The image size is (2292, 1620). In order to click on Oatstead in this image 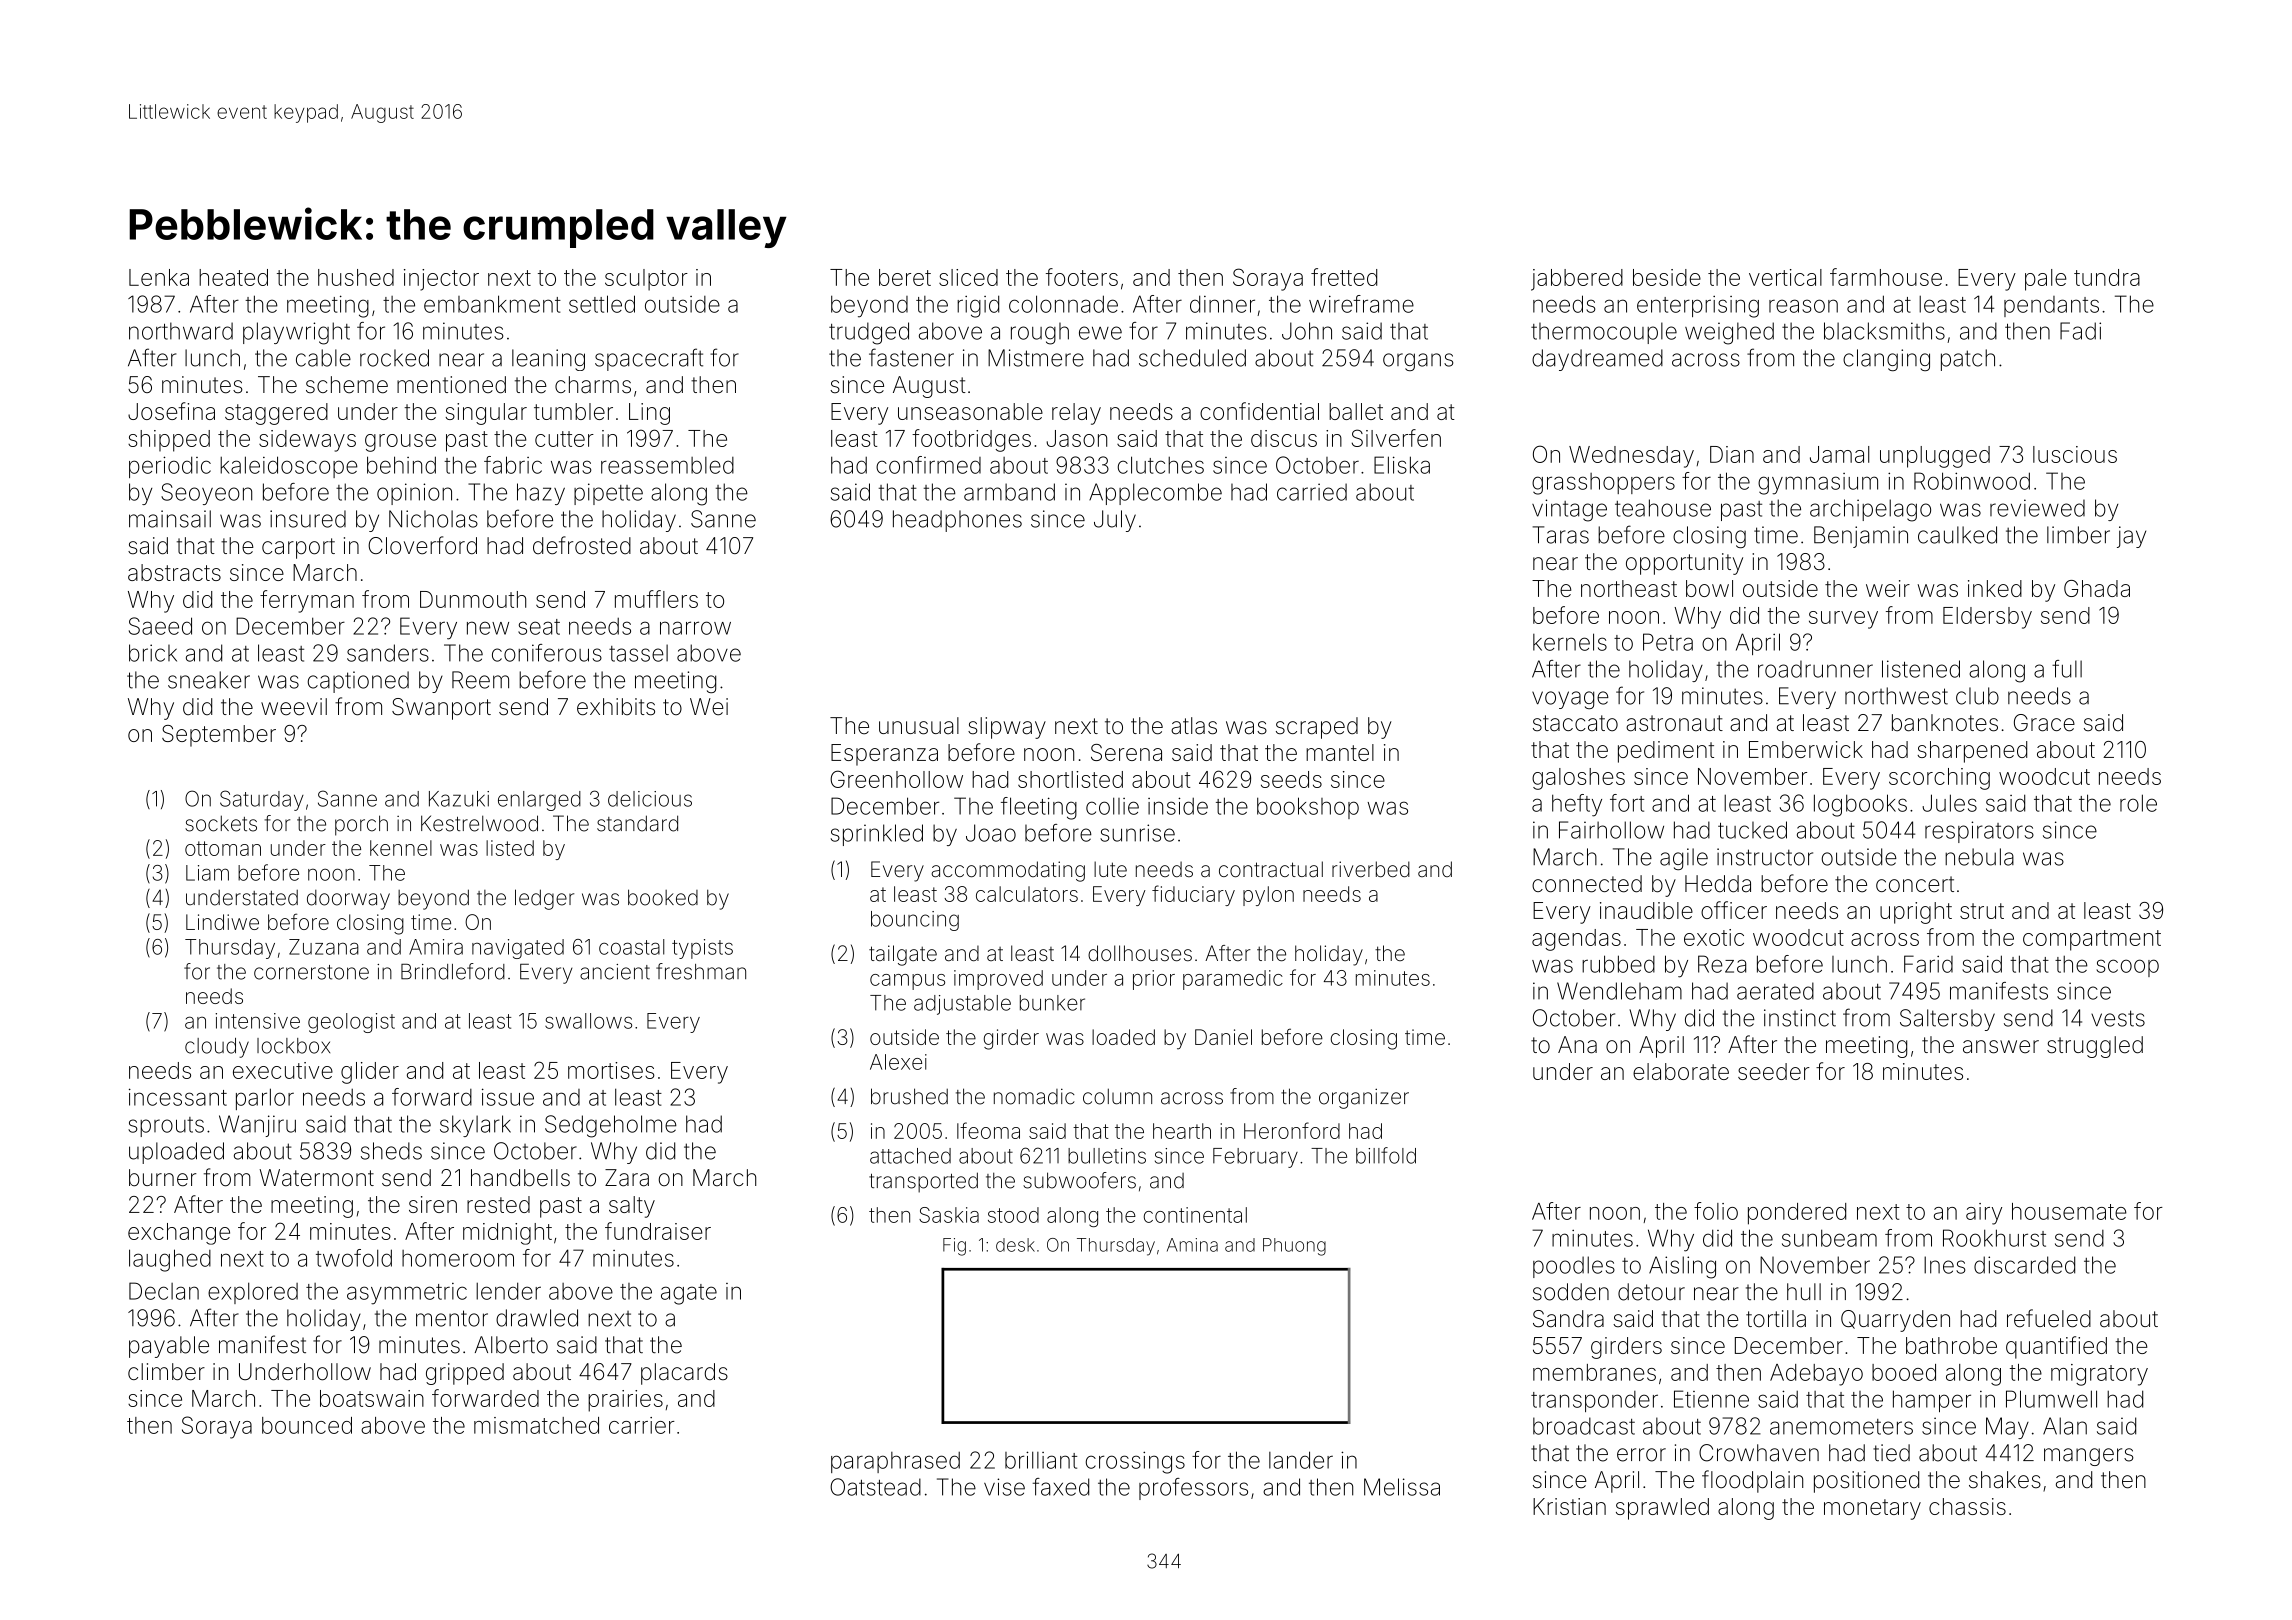, I will do `click(875, 1487)`.
